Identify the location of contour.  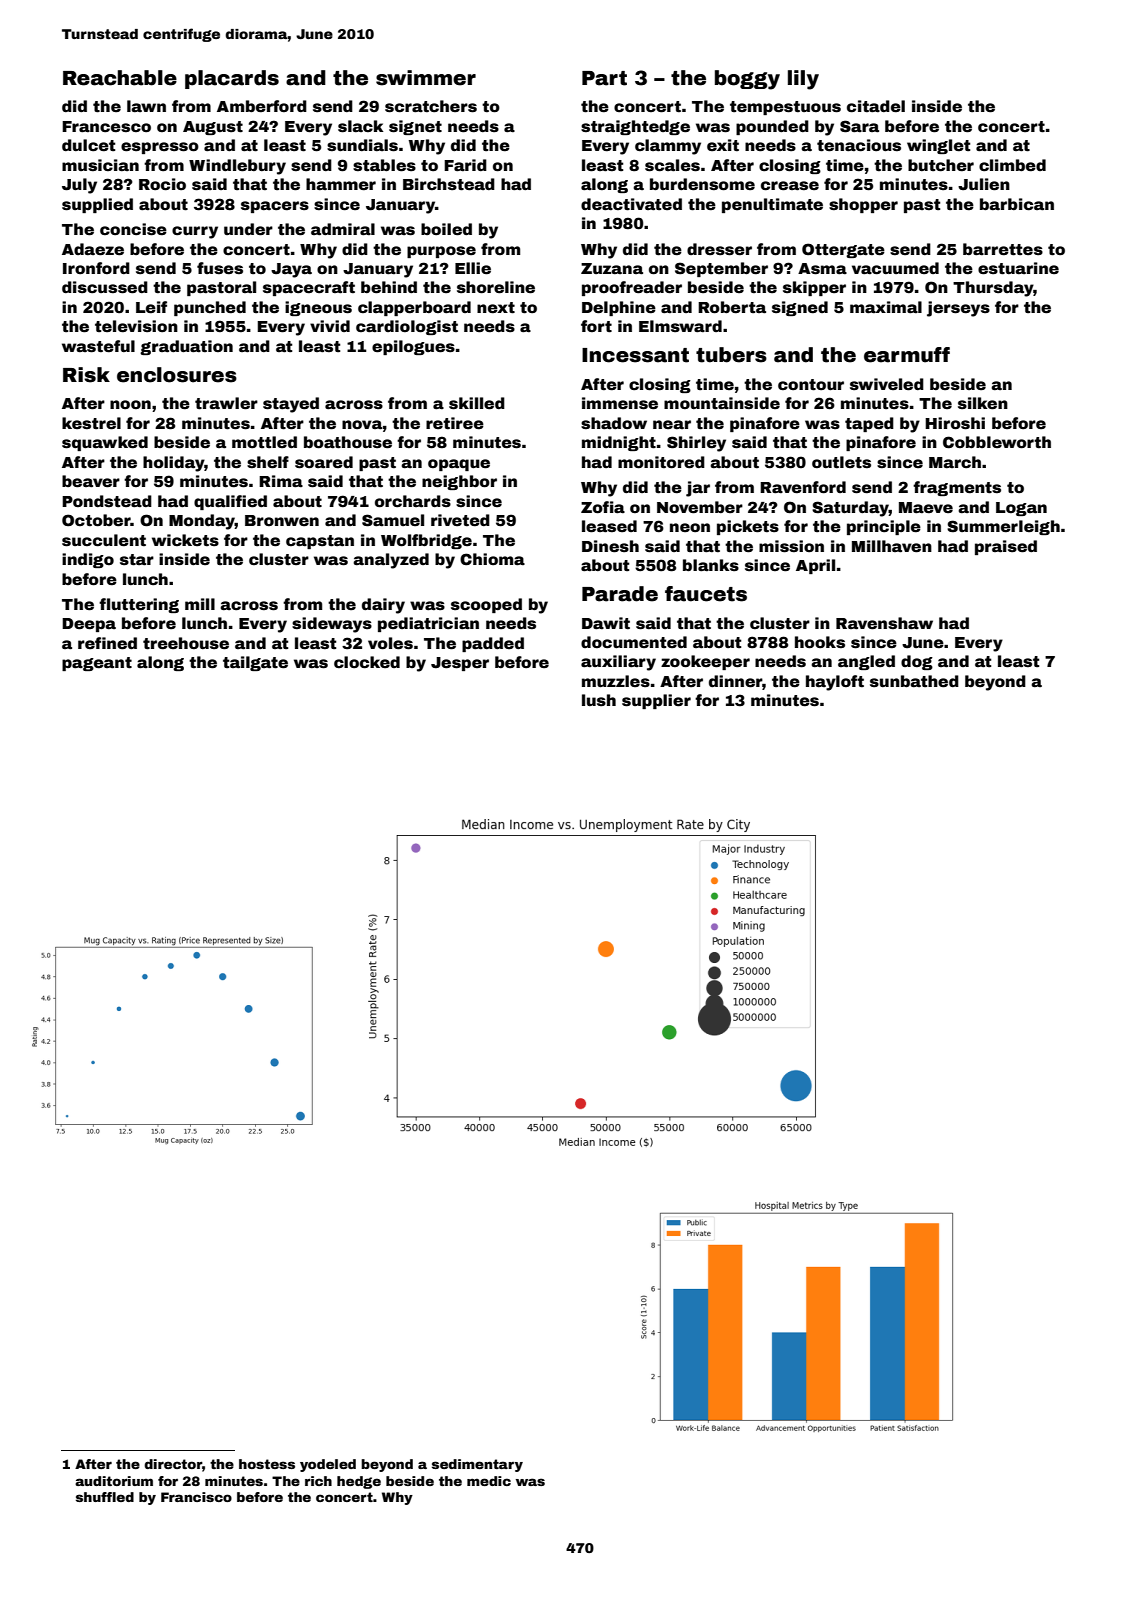
(811, 385).
